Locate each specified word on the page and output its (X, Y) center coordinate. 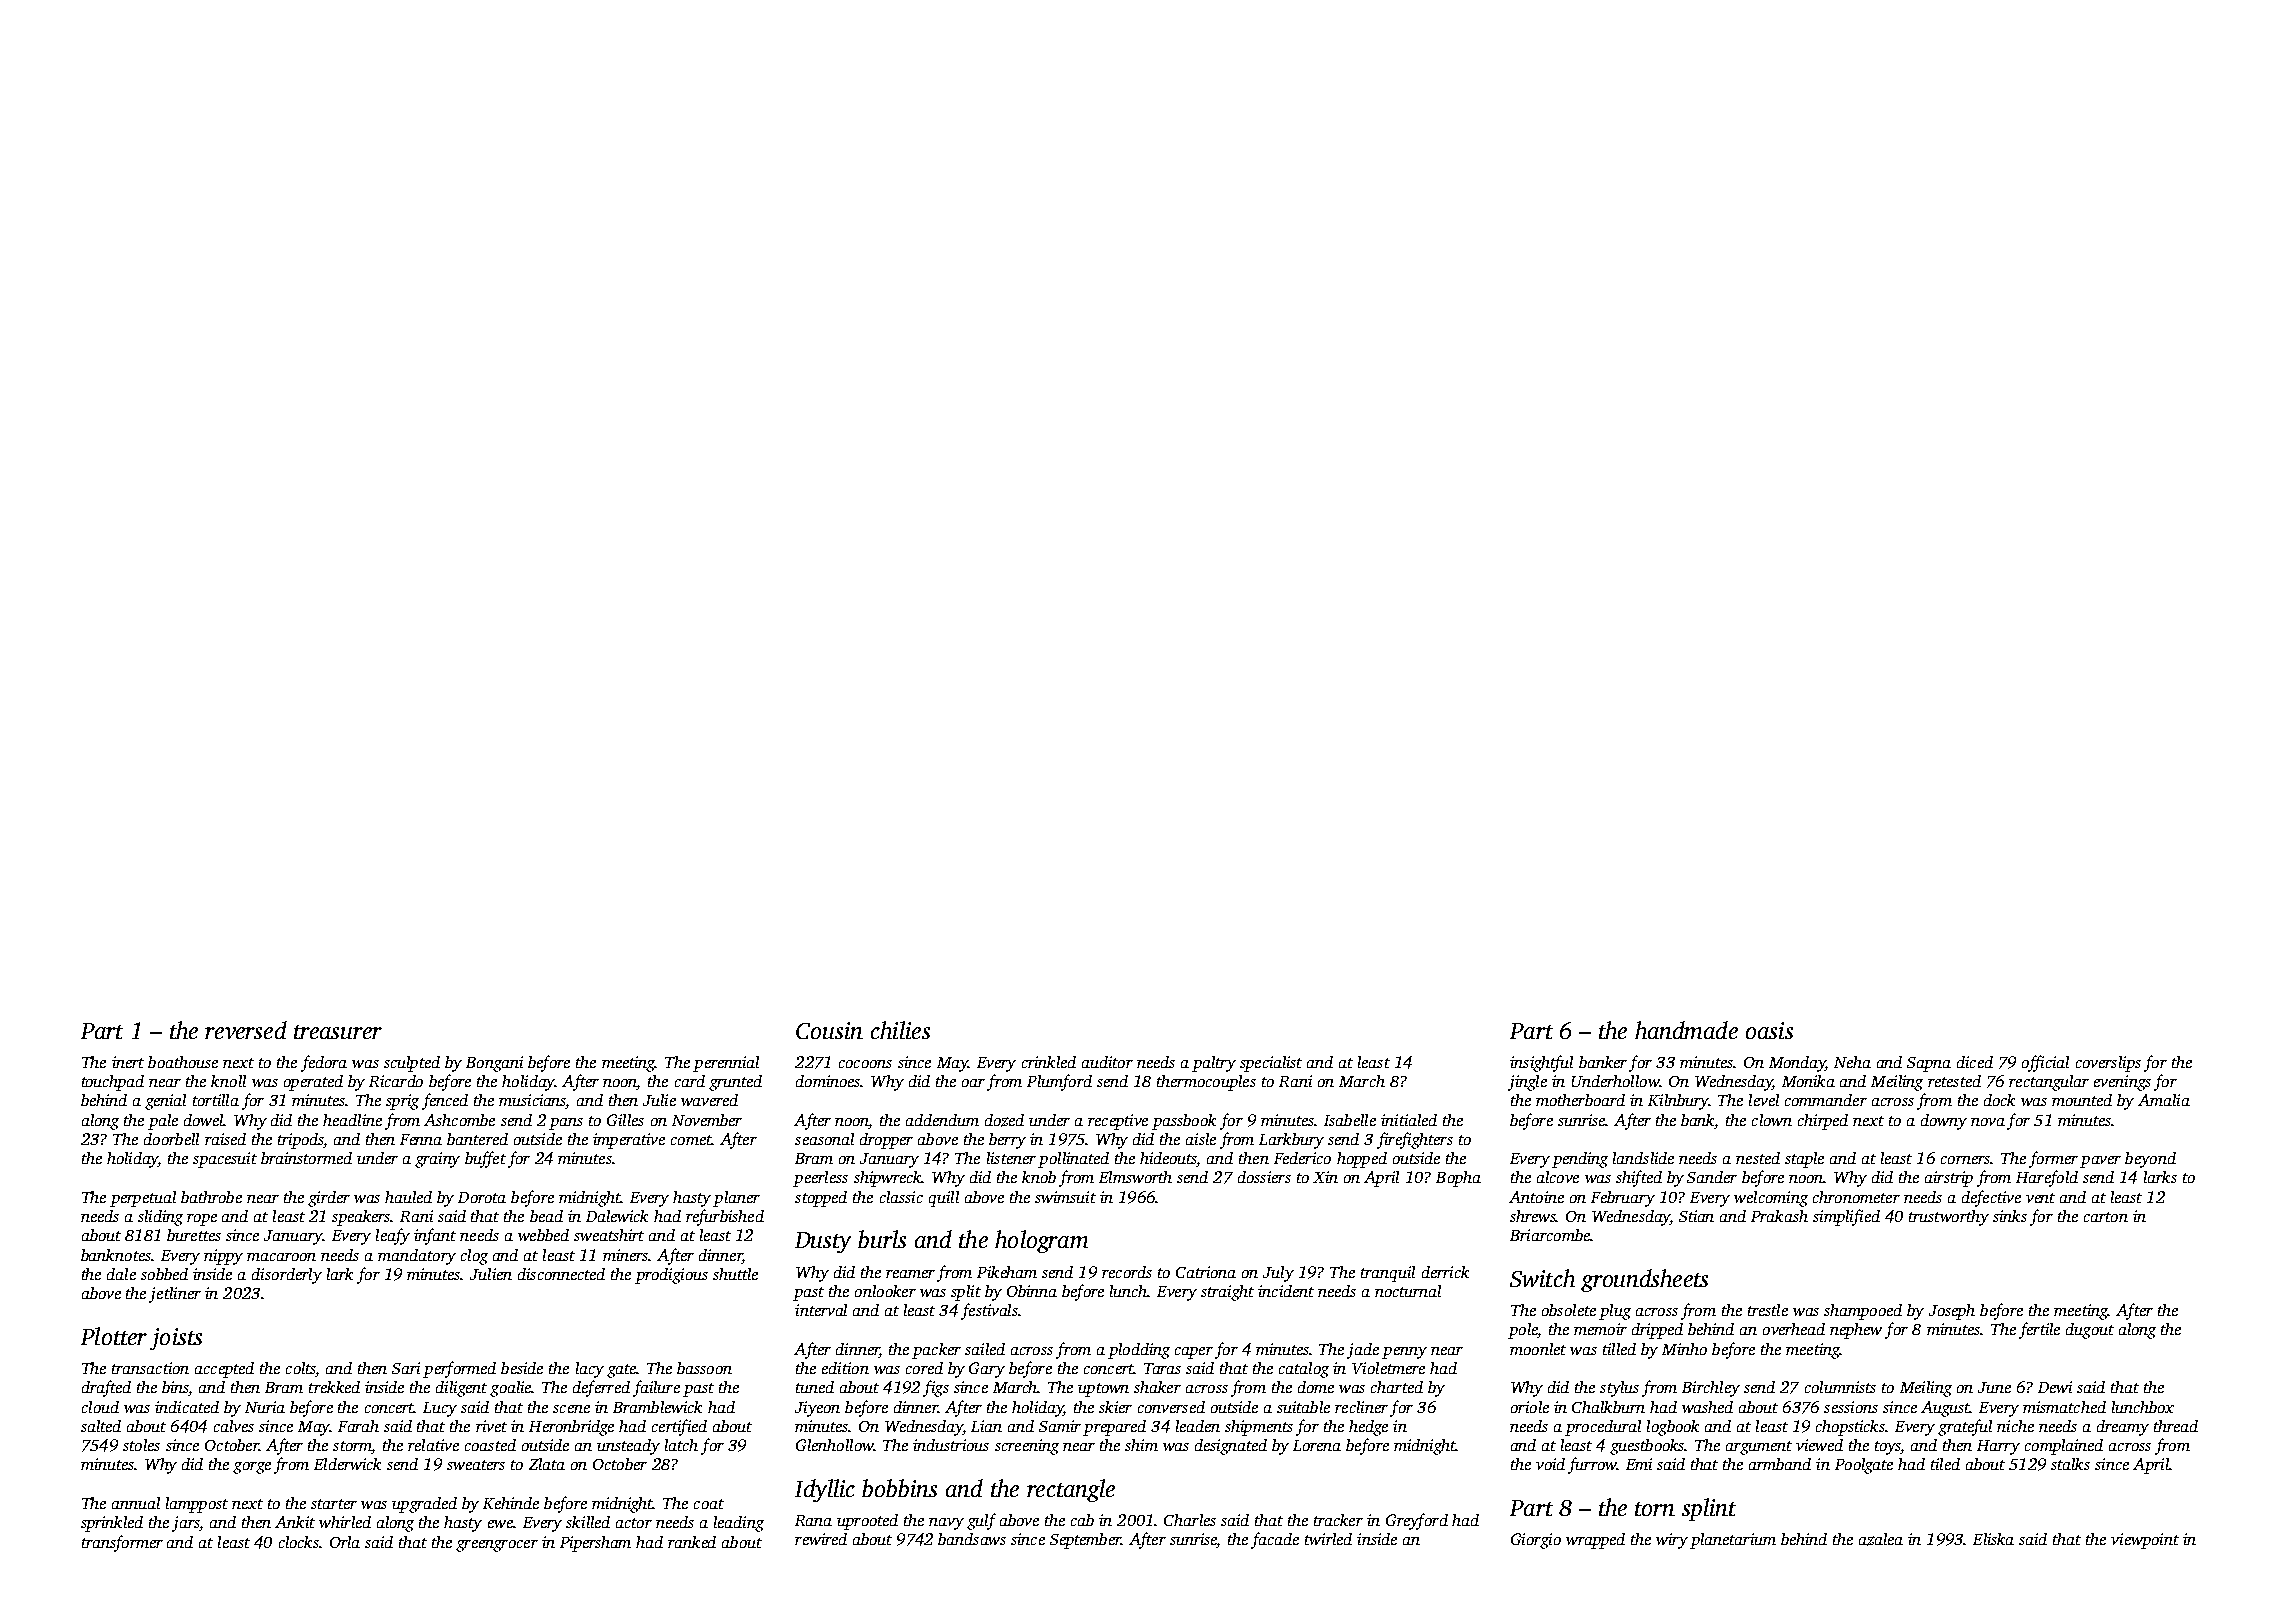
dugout (2090, 1331)
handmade (1686, 1030)
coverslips (2108, 1064)
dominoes (828, 1081)
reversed (246, 1030)
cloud (100, 1407)
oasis (1769, 1030)
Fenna (421, 1139)
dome (1316, 1387)
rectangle (1071, 1490)
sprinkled (112, 1524)
